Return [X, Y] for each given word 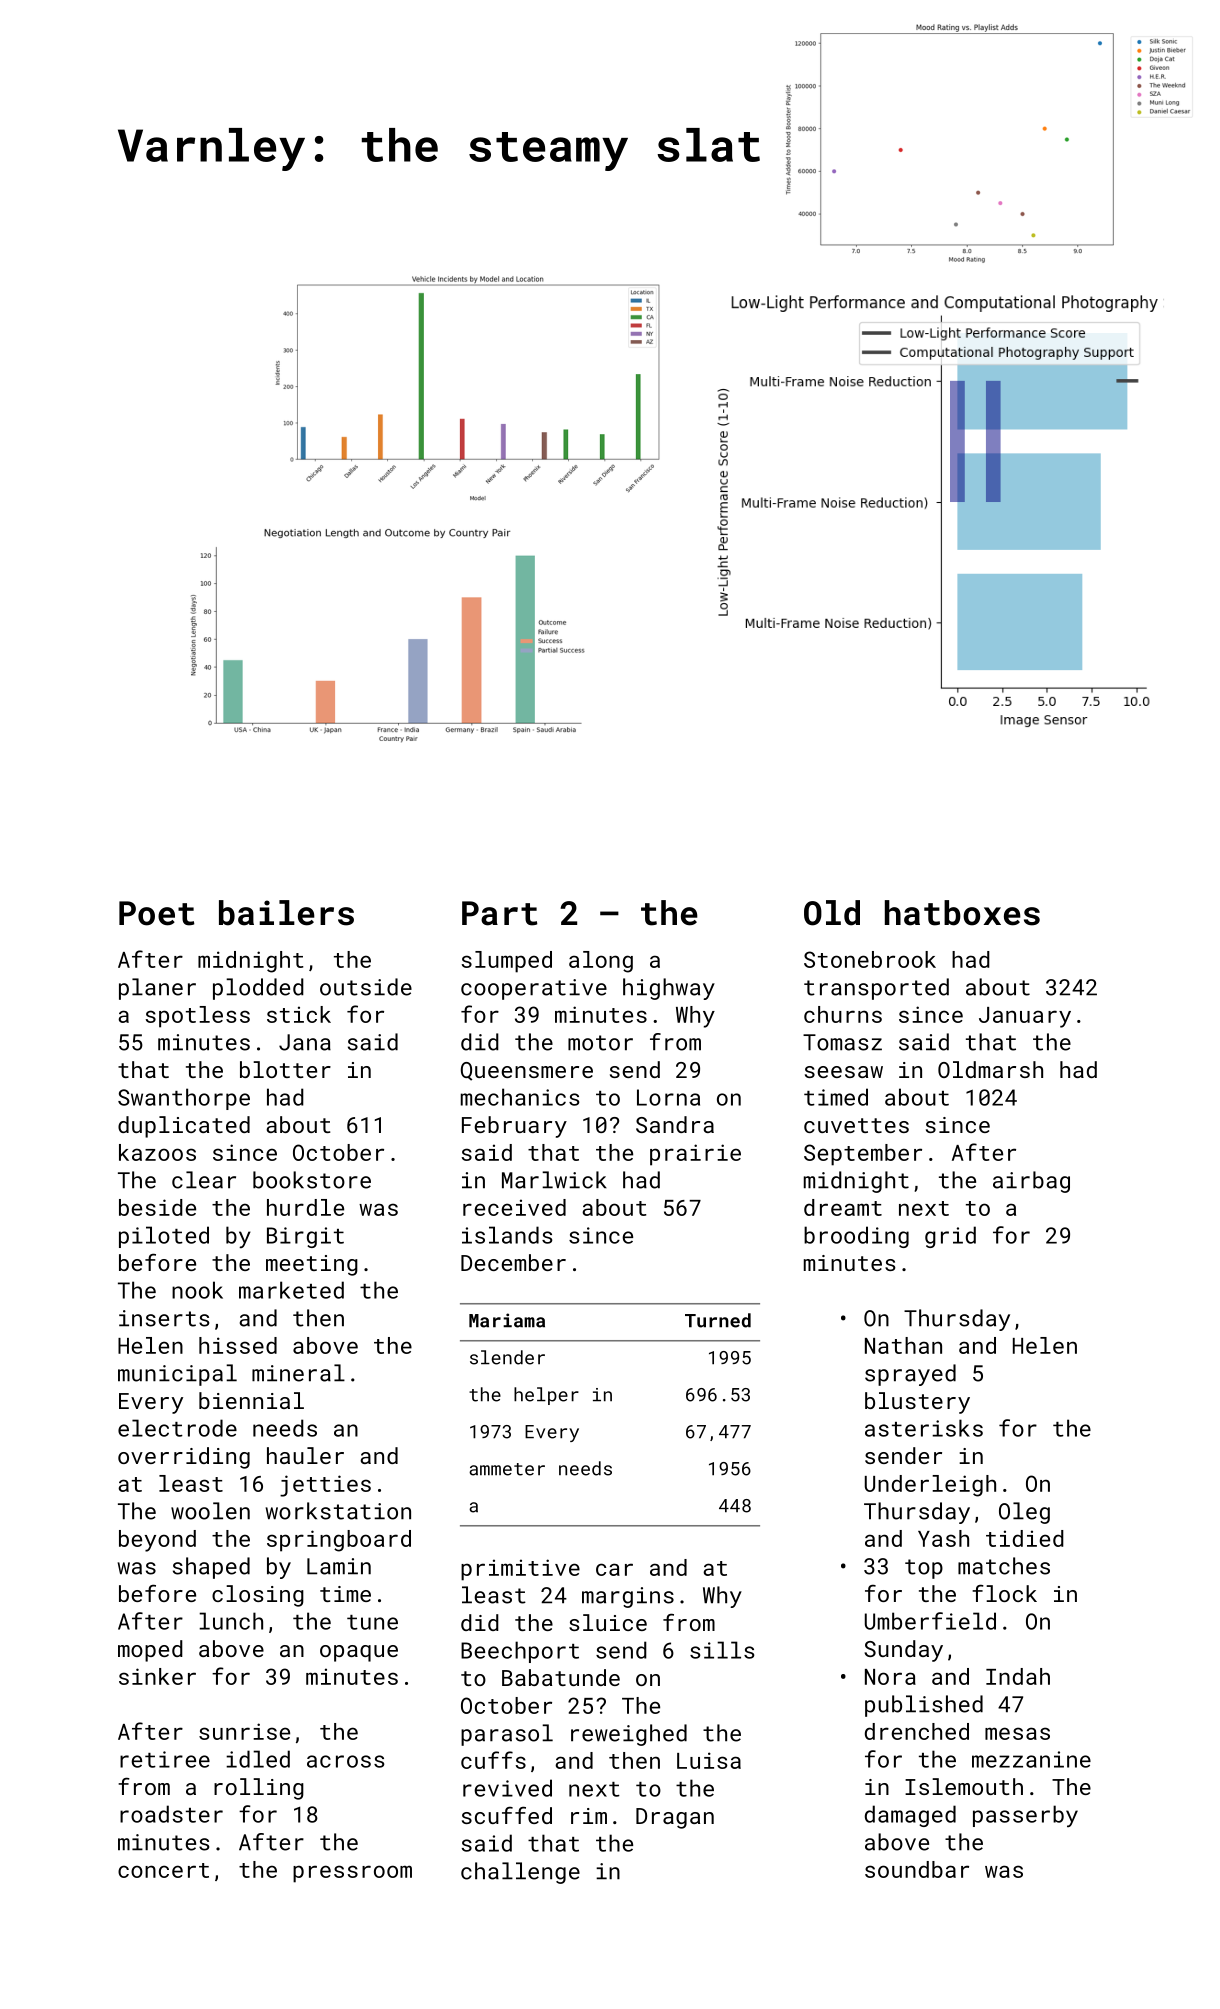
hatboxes [962, 913]
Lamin [339, 1566]
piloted [164, 1237]
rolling [259, 1789]
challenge [520, 1873]
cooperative [534, 989]
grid [950, 1237]
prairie [695, 1155]
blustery [917, 1403]
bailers [286, 913]
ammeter [507, 1469]
